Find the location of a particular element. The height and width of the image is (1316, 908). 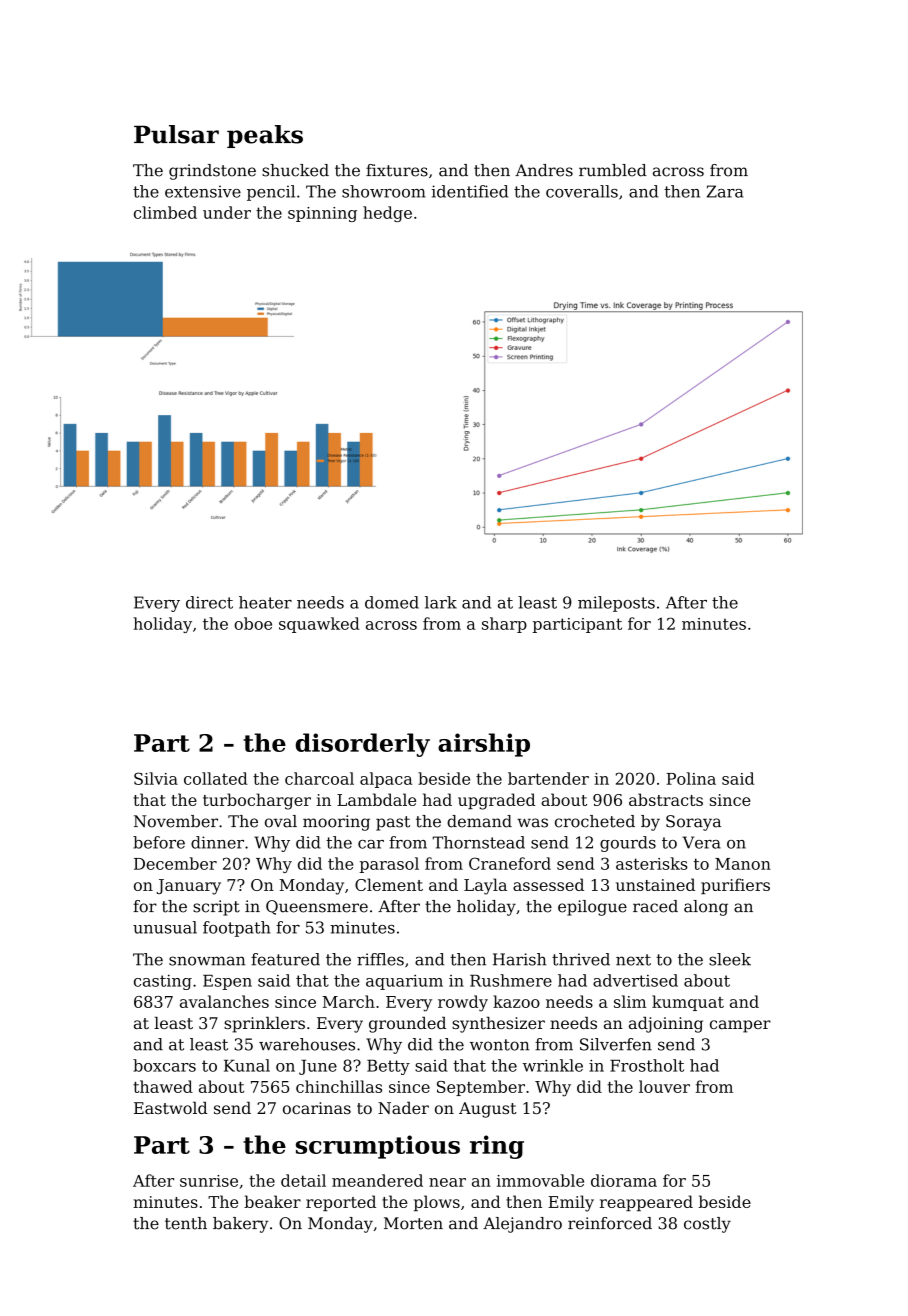

Andres is located at coordinates (544, 170).
